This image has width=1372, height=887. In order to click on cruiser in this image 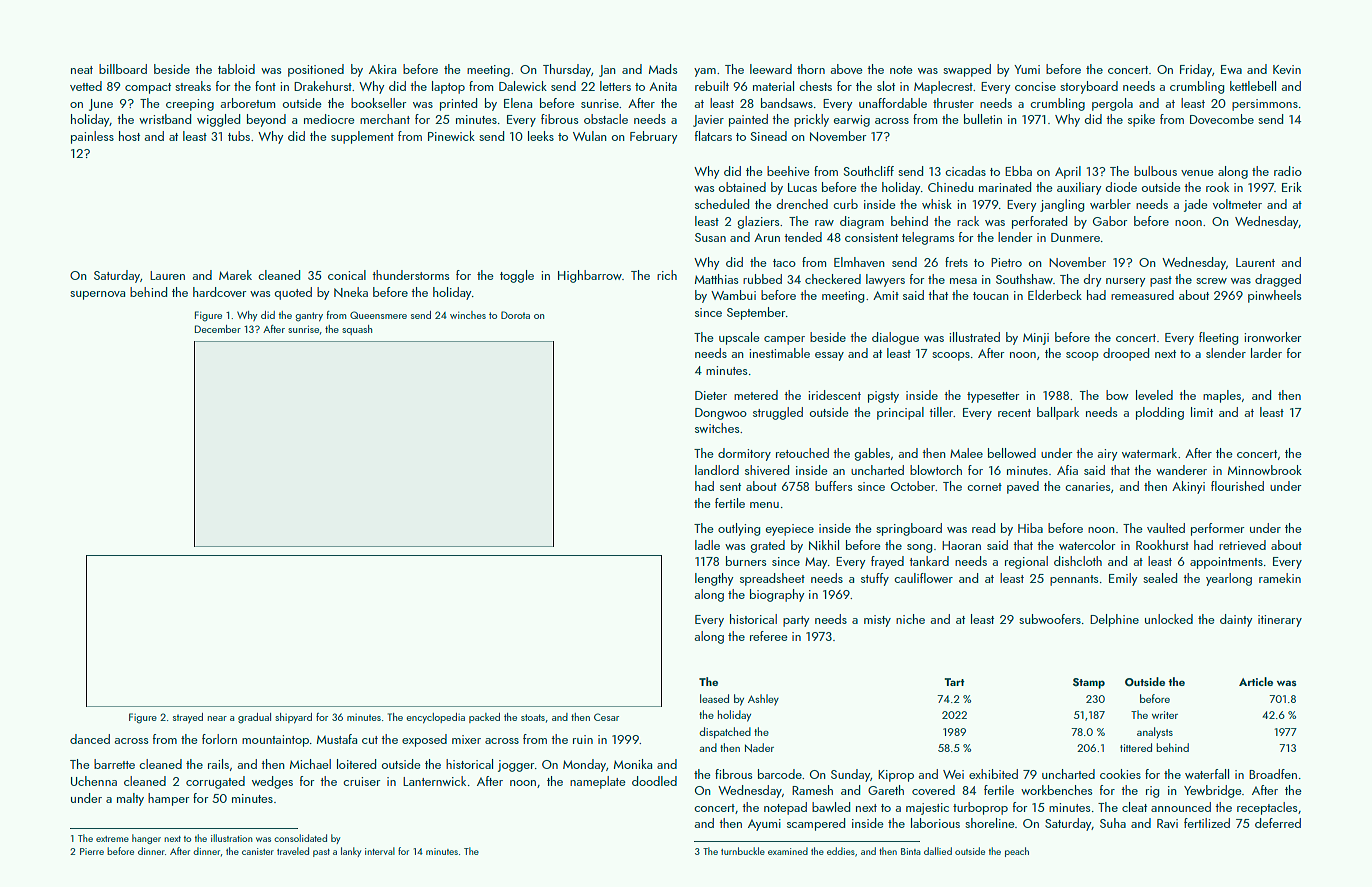, I will do `click(362, 781)`.
